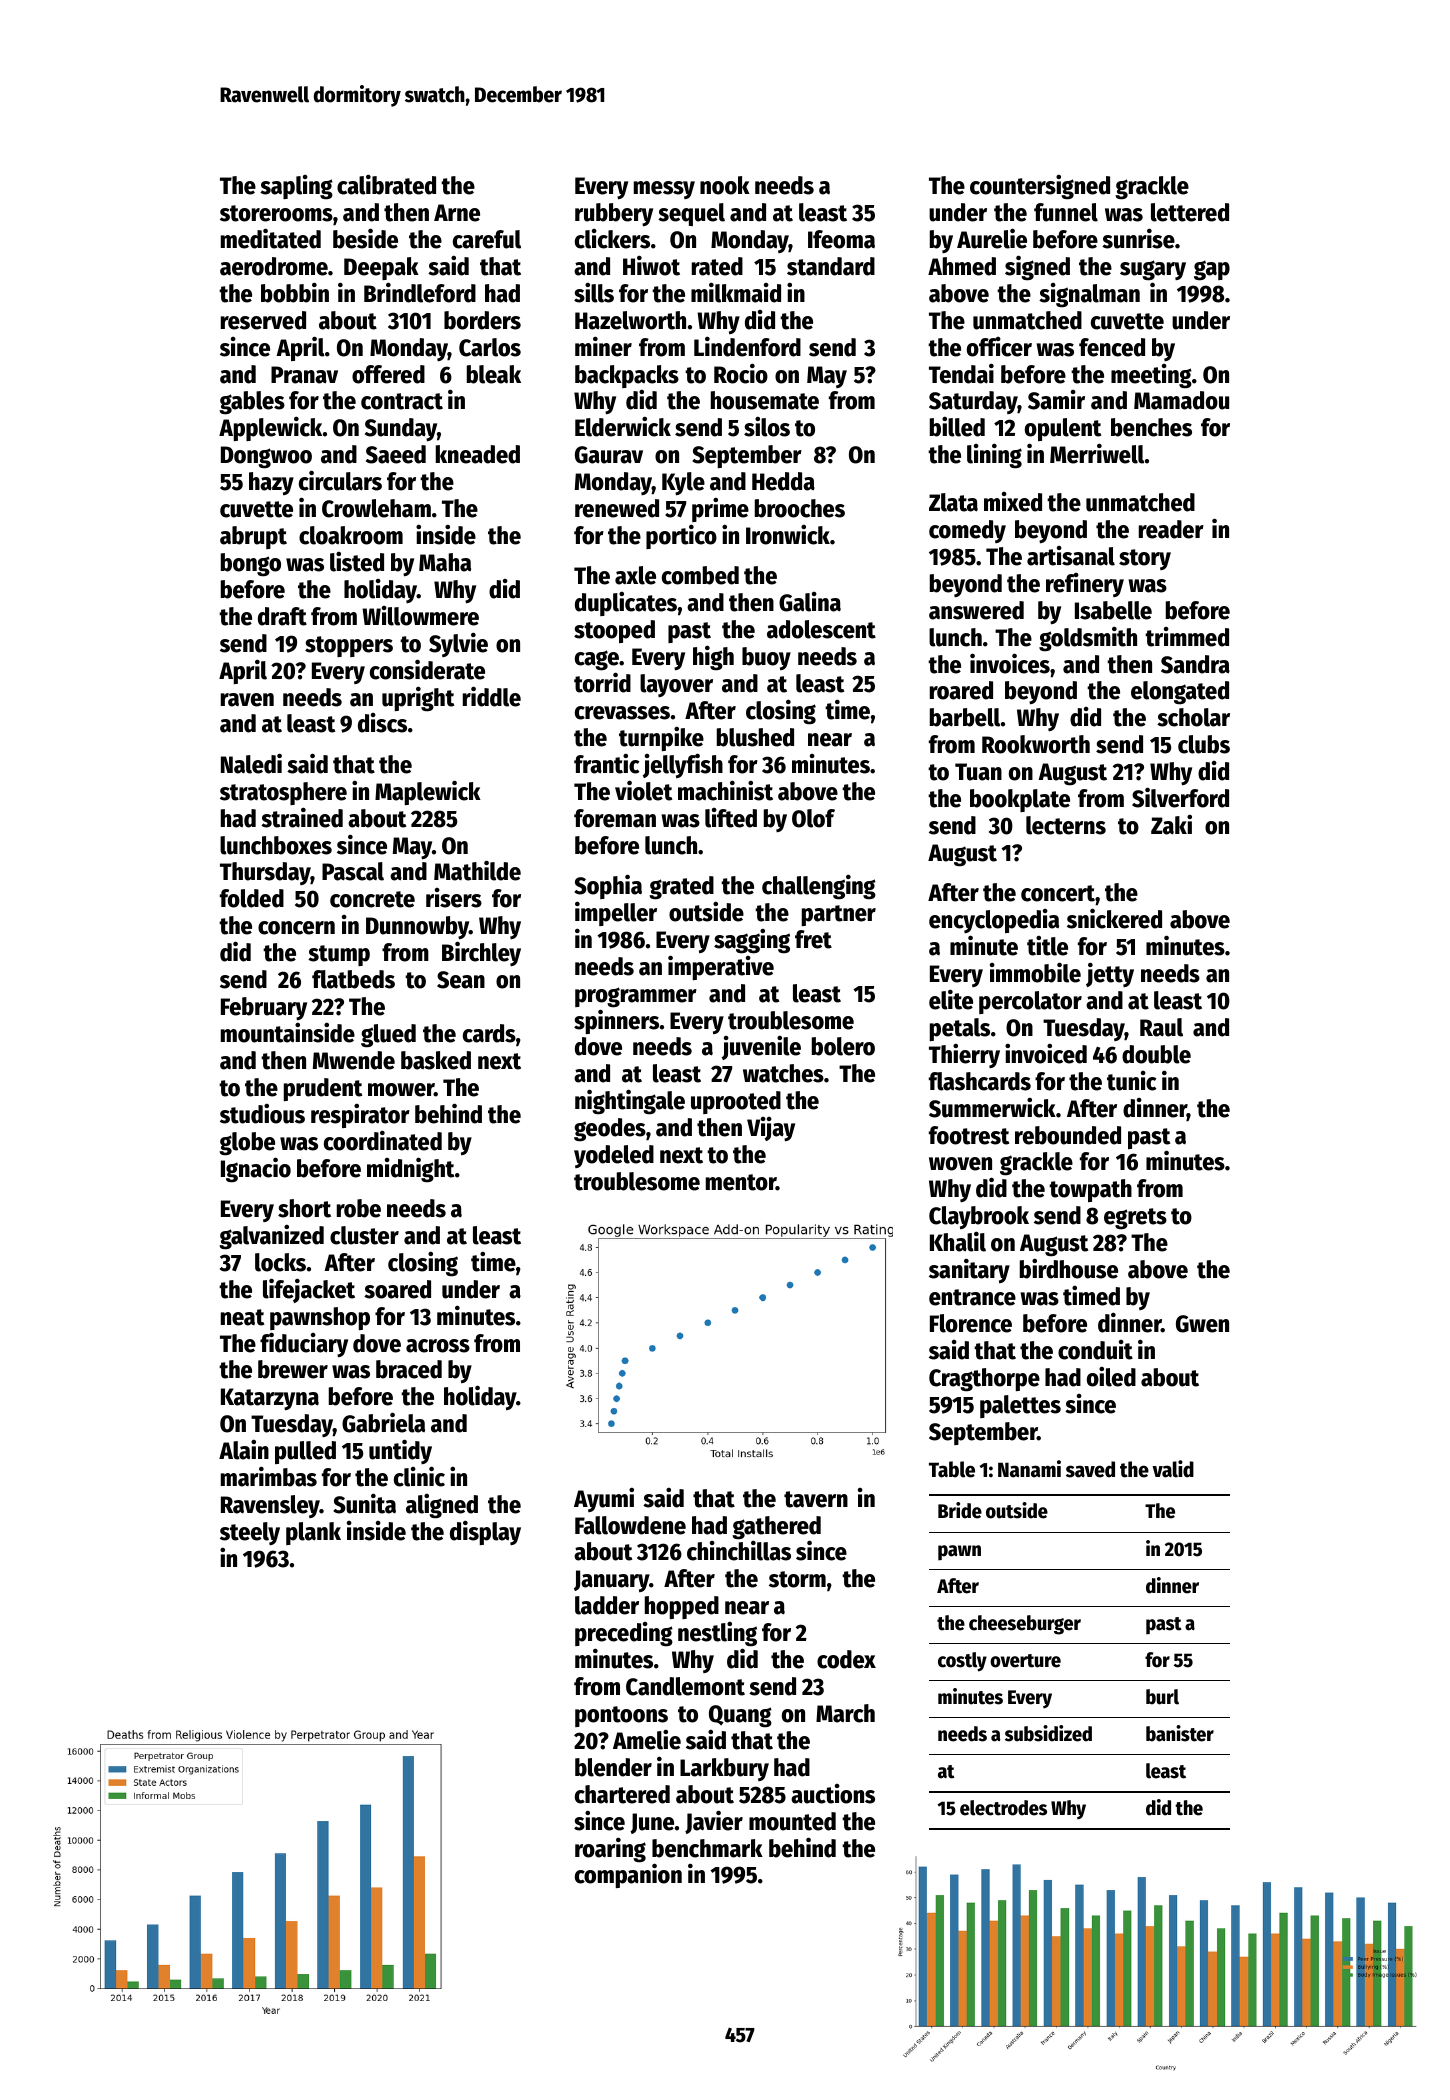  Describe the element at coordinates (610, 1850) in the screenshot. I see `roaring` at that location.
